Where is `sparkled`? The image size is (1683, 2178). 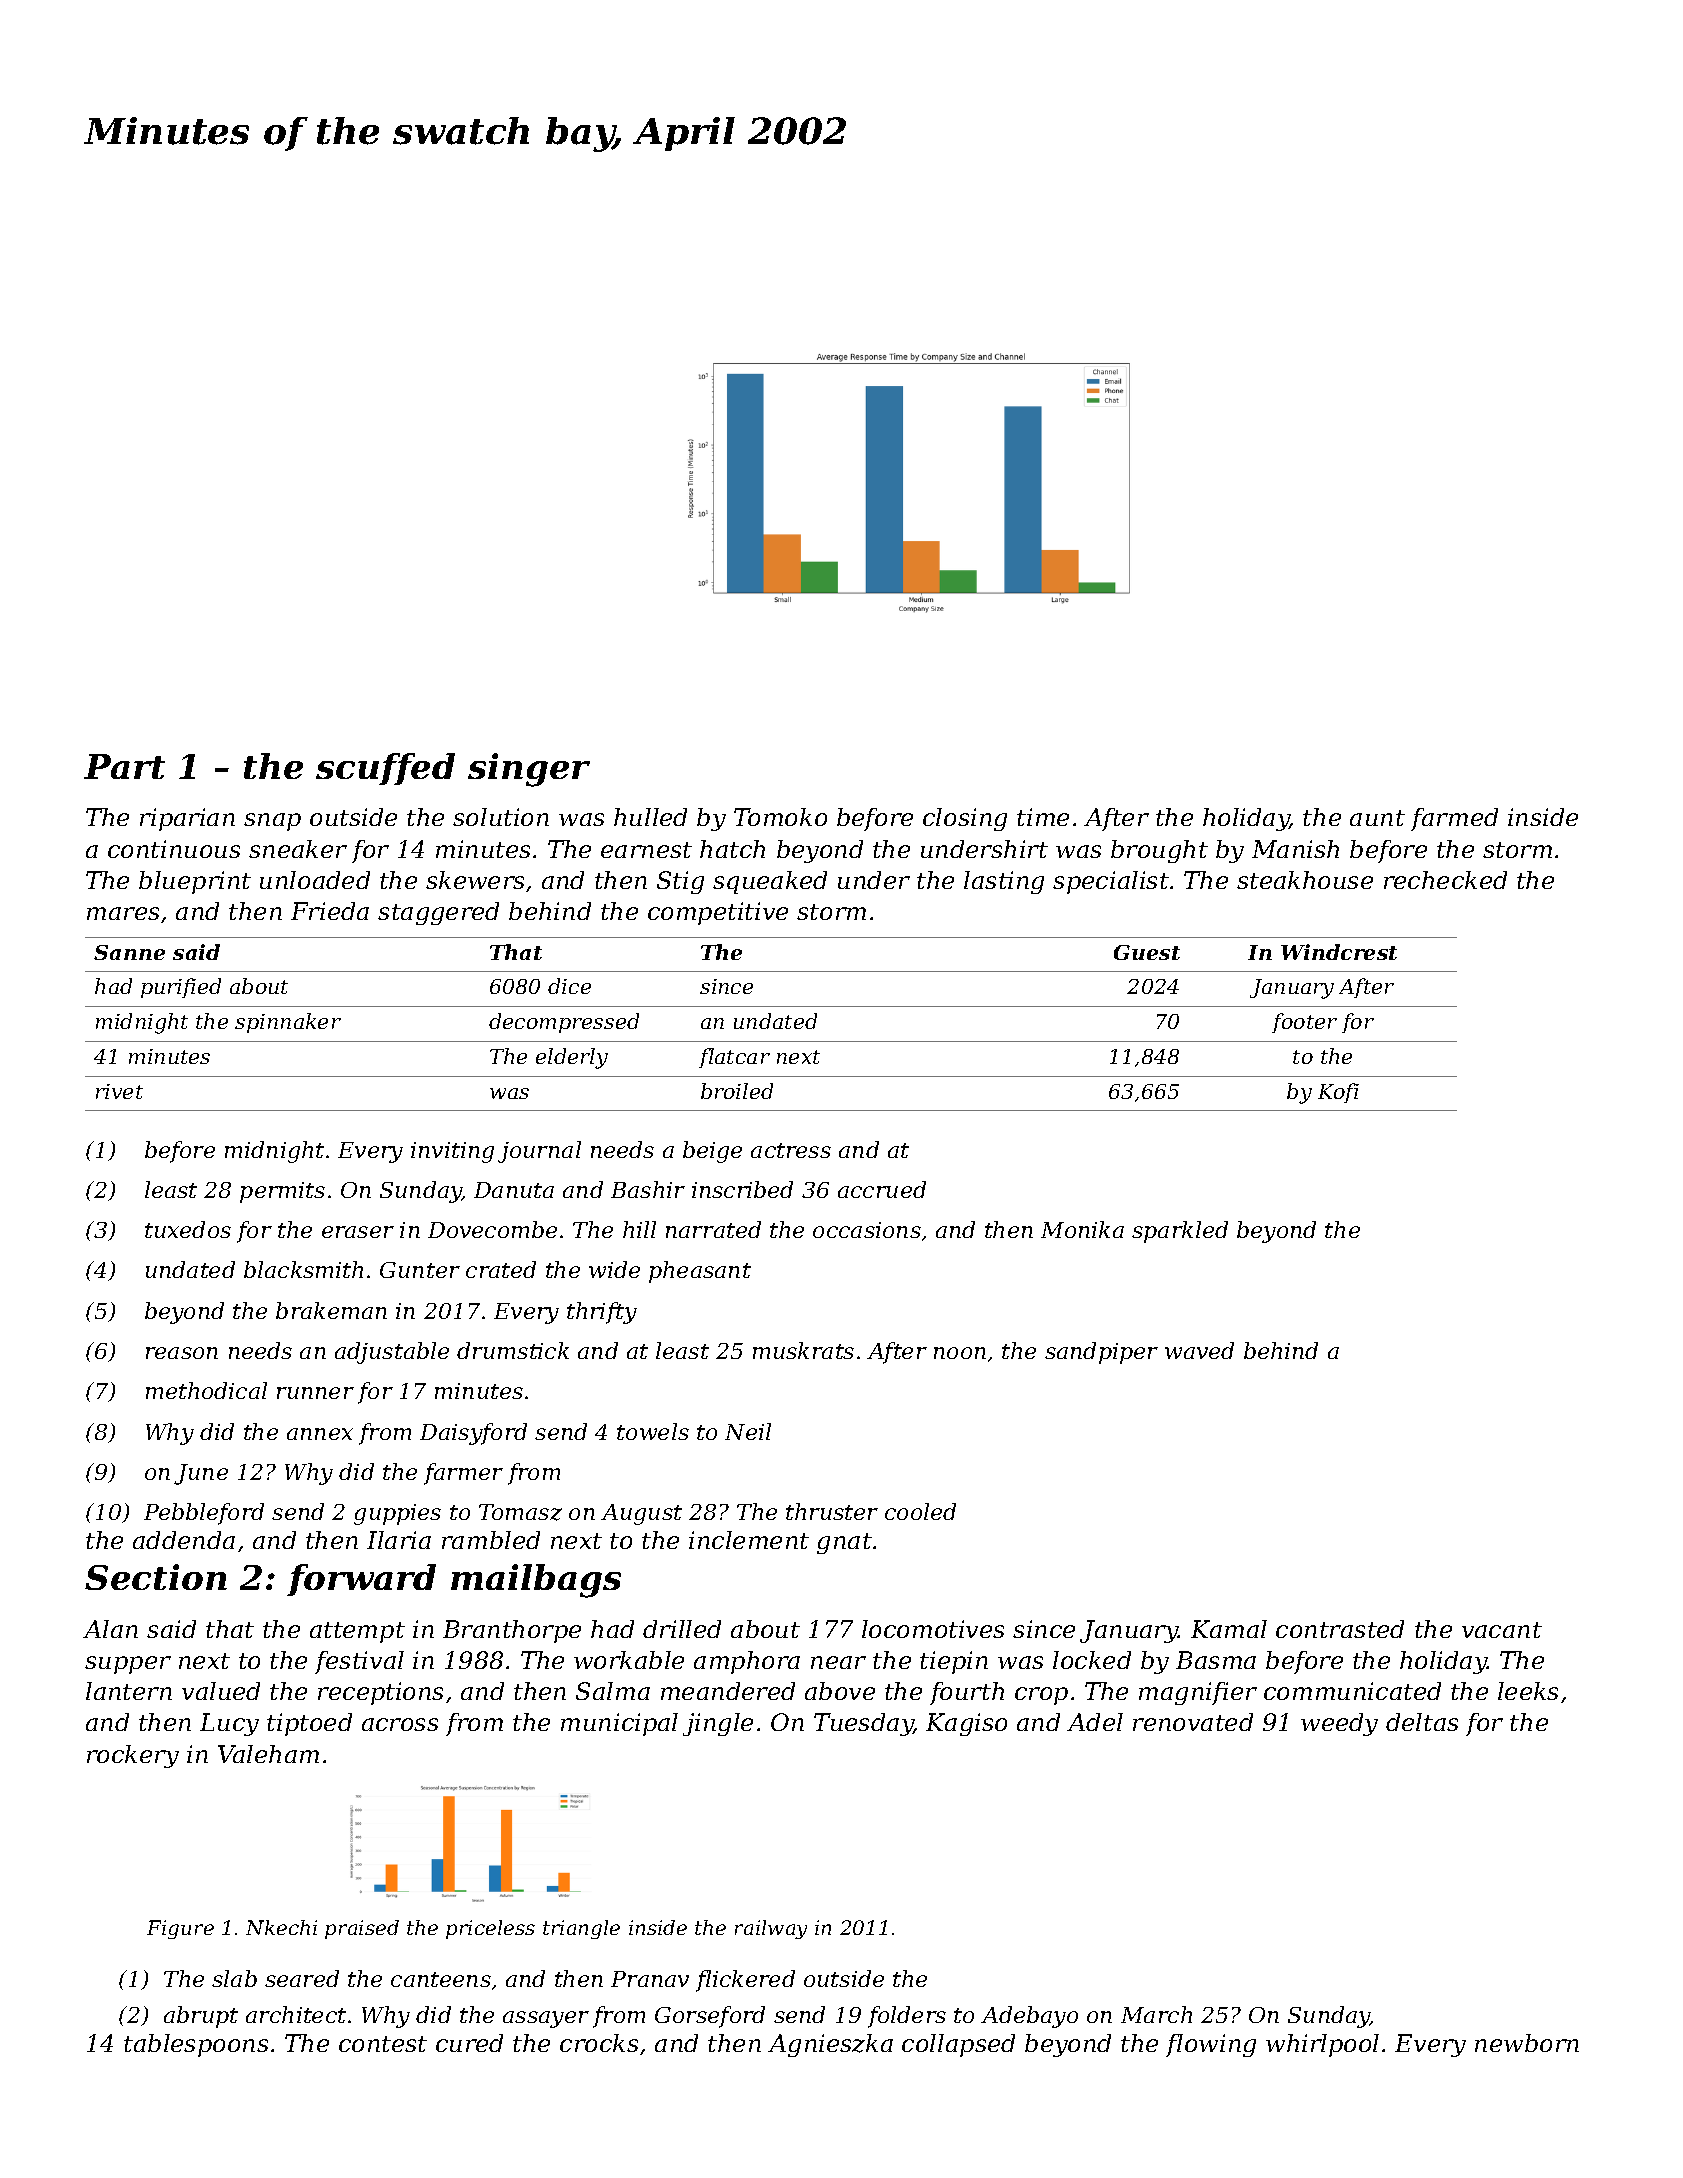 sparkled is located at coordinates (1180, 1232).
